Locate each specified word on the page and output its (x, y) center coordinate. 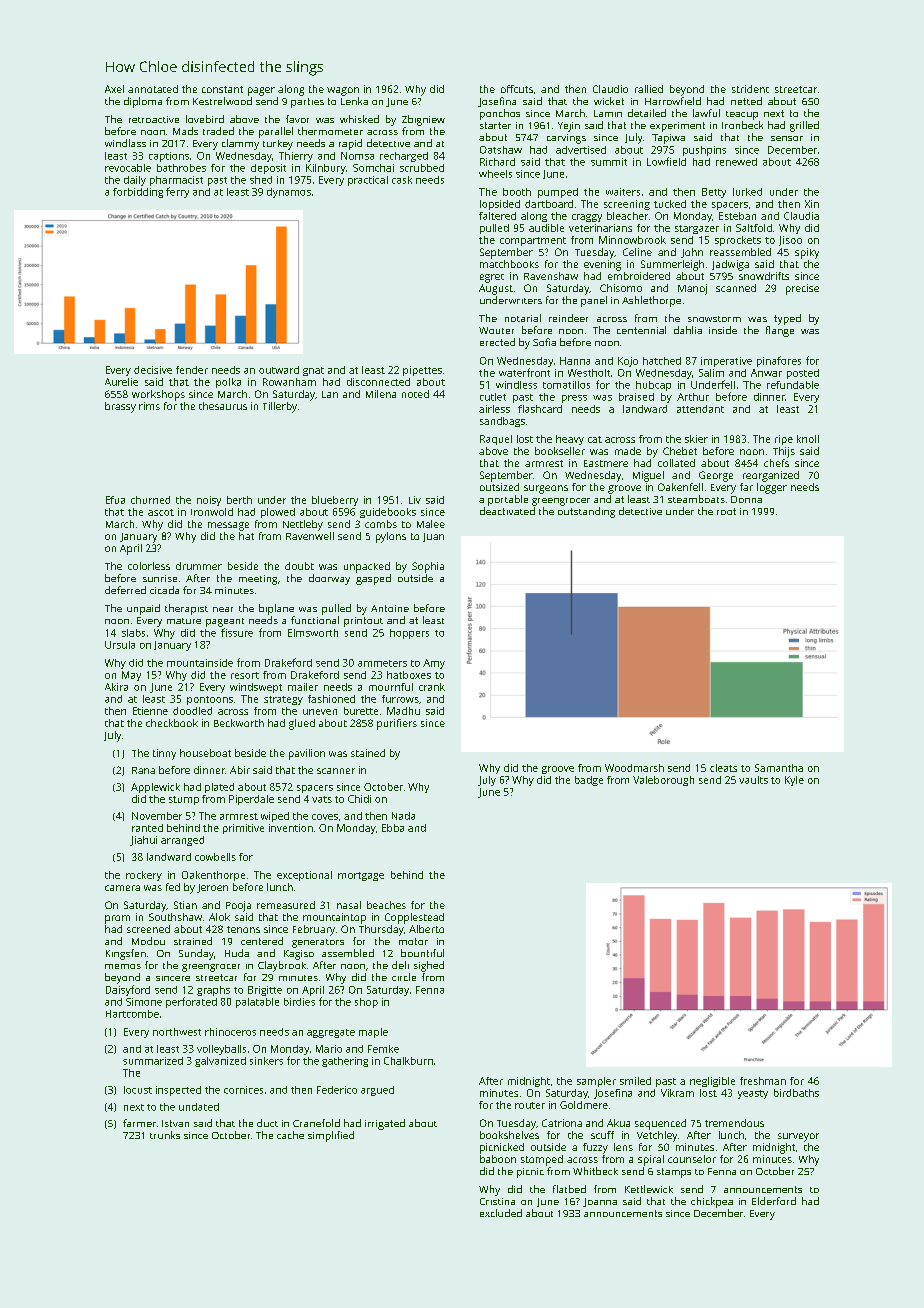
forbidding (138, 193)
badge (589, 781)
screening (627, 205)
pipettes (422, 371)
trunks (165, 1135)
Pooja (238, 906)
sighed (429, 966)
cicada (164, 590)
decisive (153, 370)
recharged (404, 157)
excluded (501, 1213)
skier (696, 439)
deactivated (507, 511)
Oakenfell (680, 487)
